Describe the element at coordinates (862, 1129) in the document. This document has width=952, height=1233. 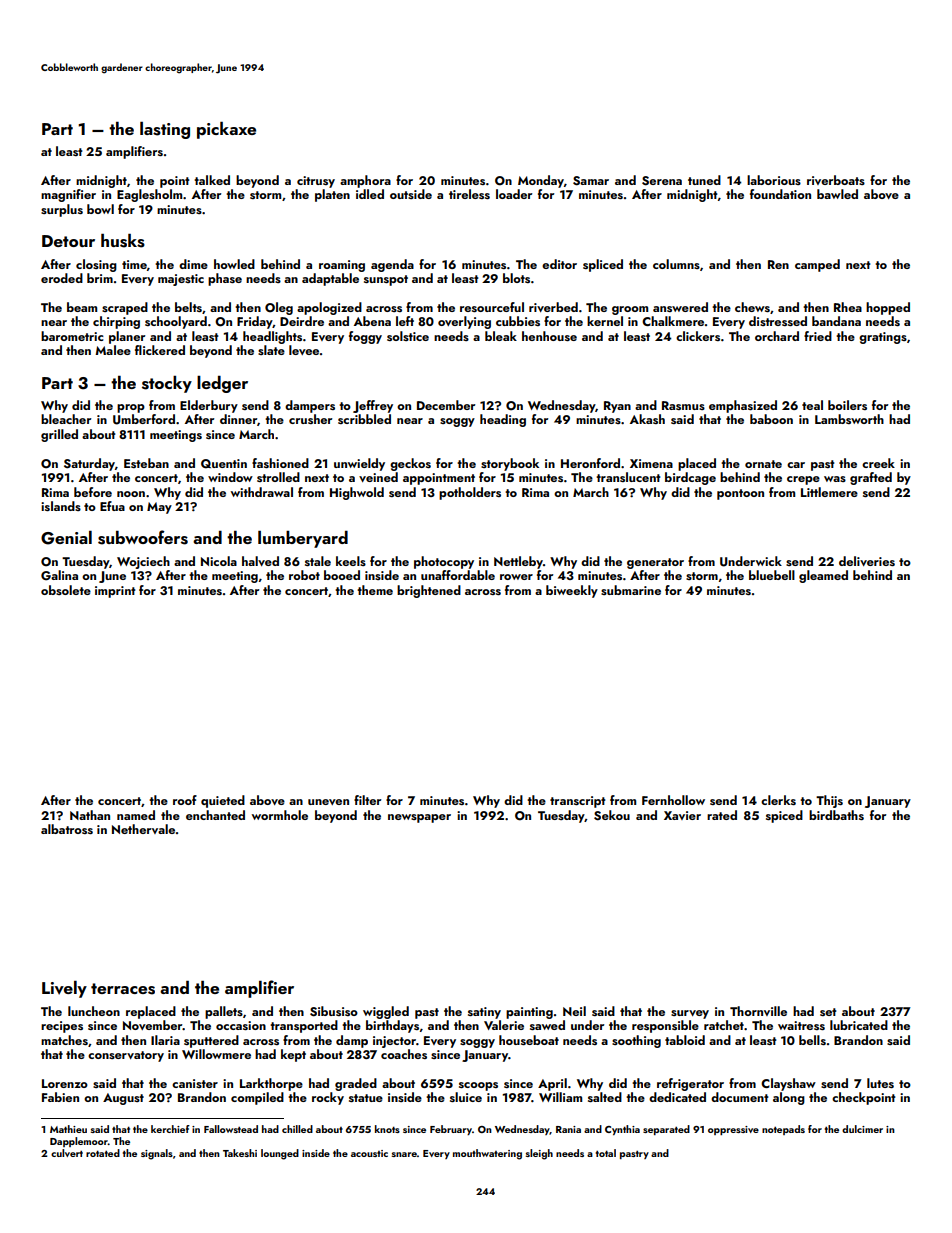
I see `dulcimer` at that location.
